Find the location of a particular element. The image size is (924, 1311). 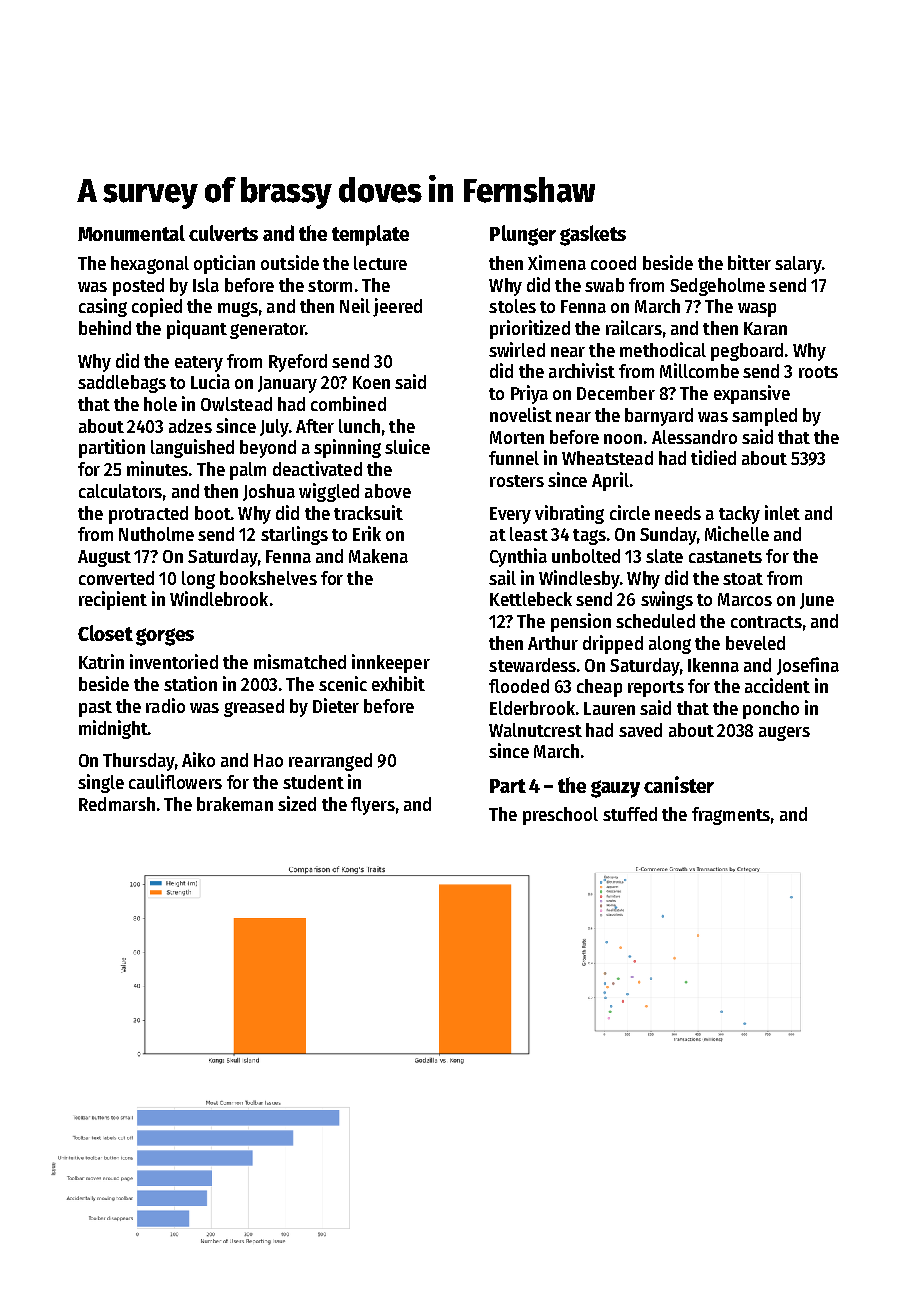

bookshelves is located at coordinates (268, 578).
